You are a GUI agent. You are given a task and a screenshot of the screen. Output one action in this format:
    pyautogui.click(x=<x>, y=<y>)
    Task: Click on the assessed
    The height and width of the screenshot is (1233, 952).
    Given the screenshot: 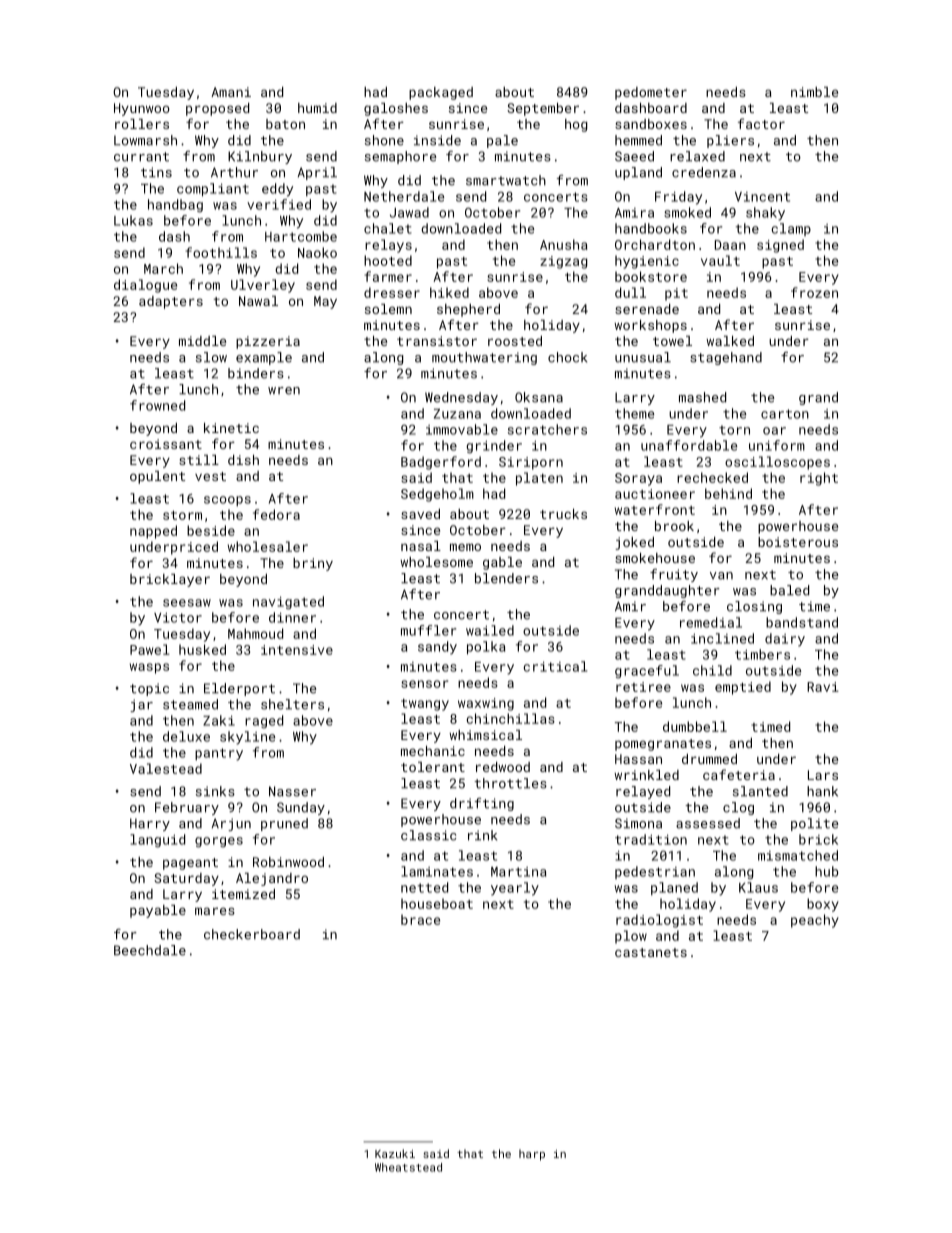 What is the action you would take?
    pyautogui.click(x=708, y=823)
